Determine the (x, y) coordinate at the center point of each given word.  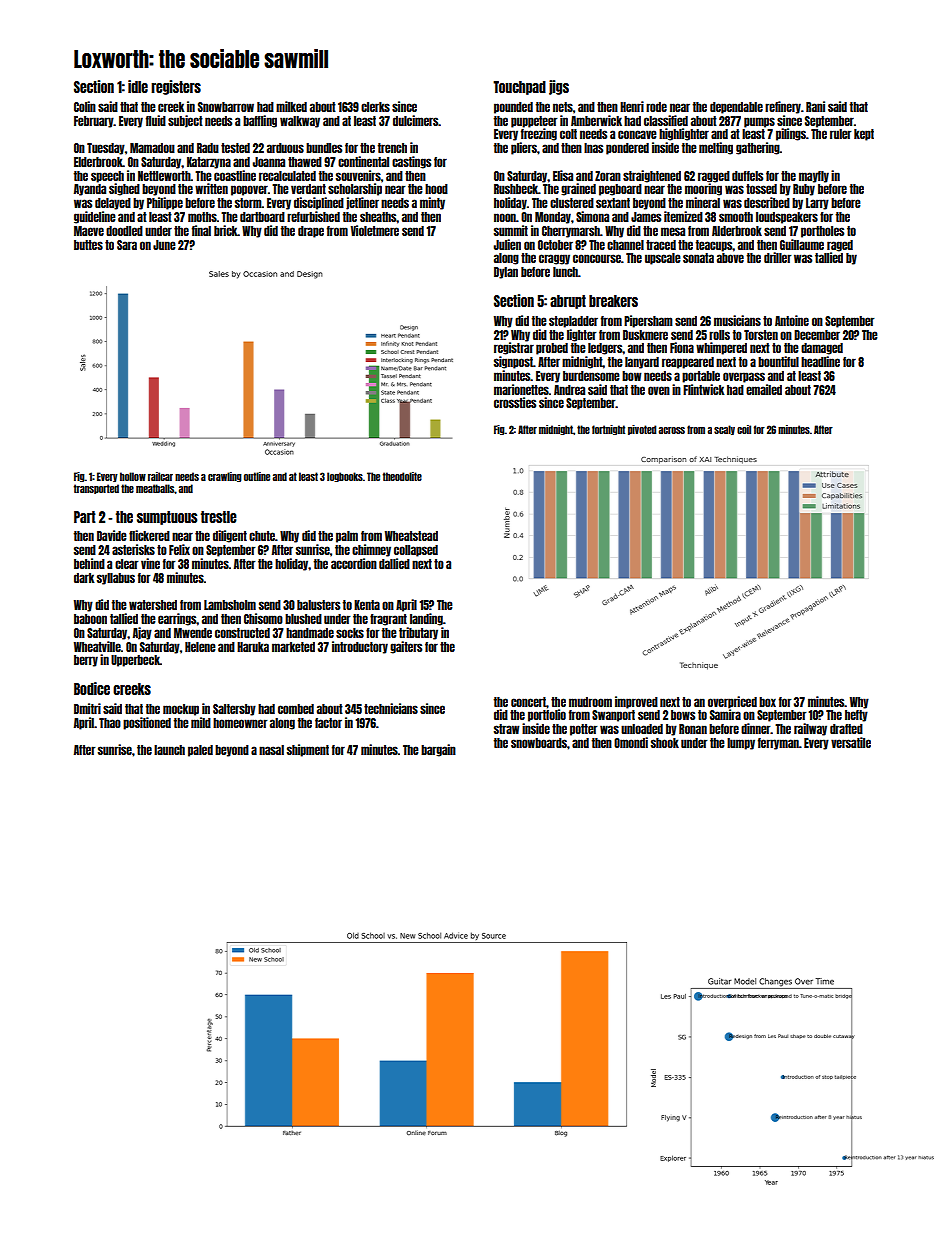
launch (169, 750)
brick (226, 230)
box (767, 702)
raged (840, 246)
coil (744, 429)
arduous (285, 148)
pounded (513, 108)
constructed (242, 633)
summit (511, 230)
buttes (88, 245)
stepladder (573, 322)
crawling (225, 477)
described (767, 202)
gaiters (406, 647)
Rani (815, 106)
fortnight (608, 430)
